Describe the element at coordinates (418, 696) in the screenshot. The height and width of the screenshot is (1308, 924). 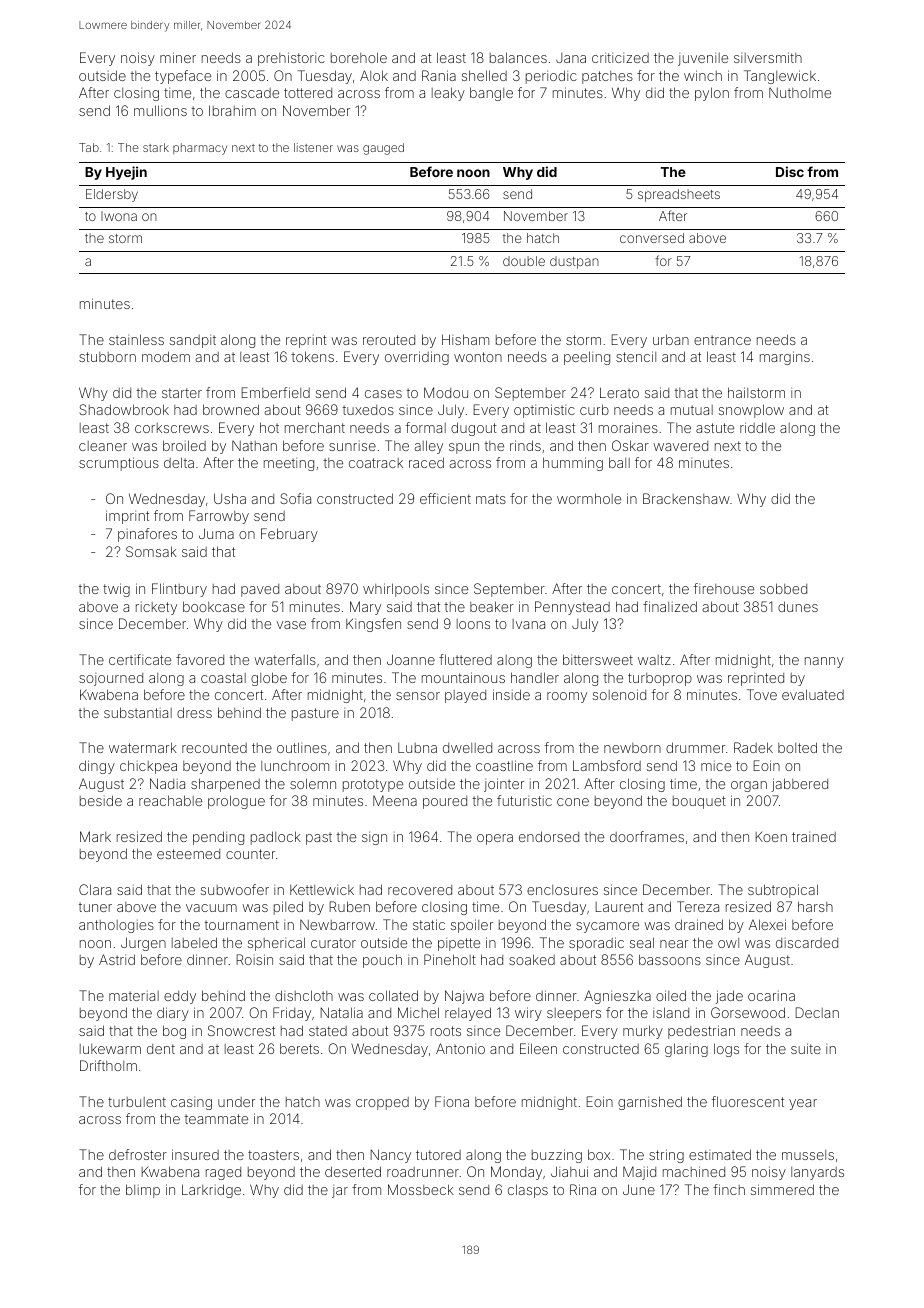
I see `sensor` at that location.
